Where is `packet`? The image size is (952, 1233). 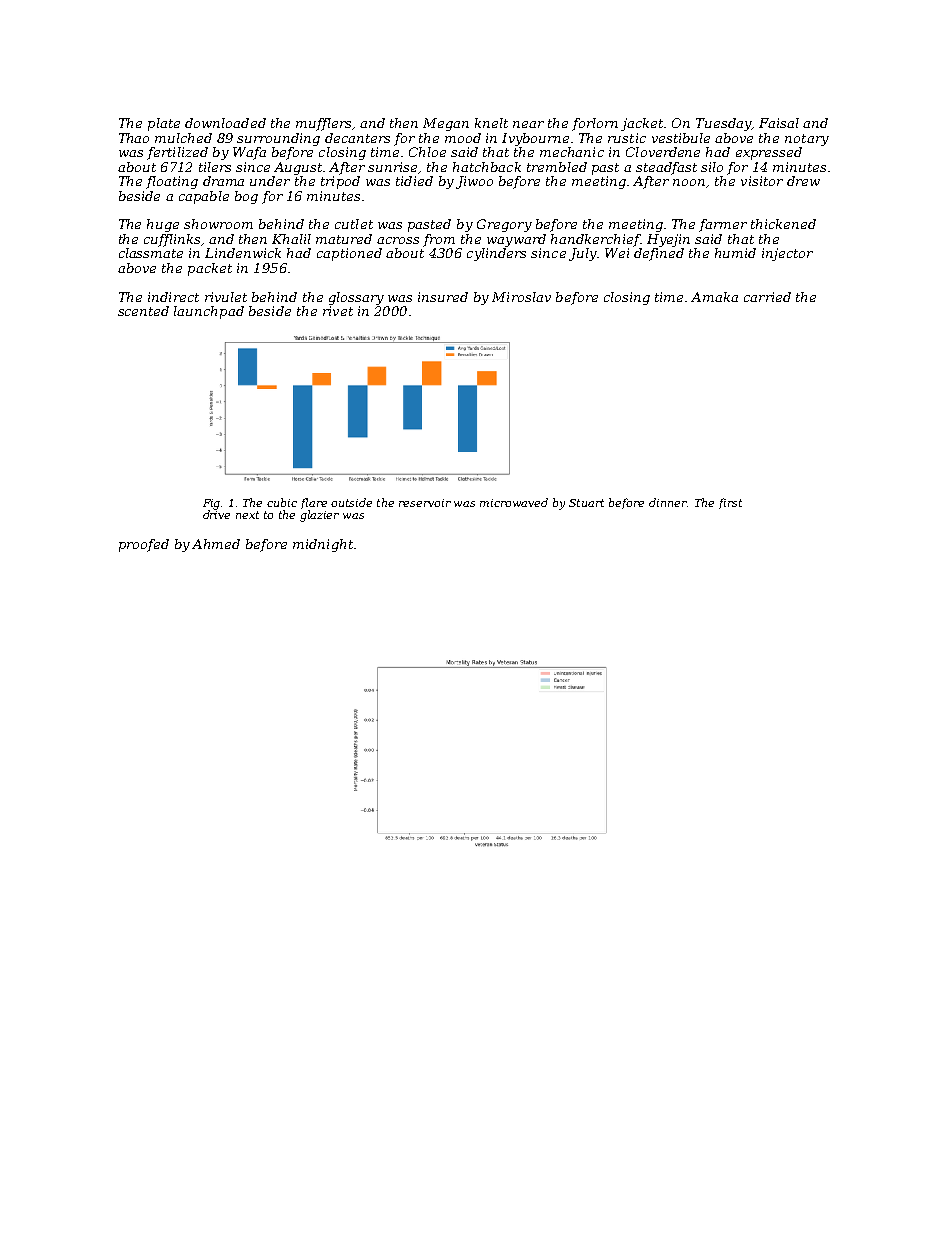
packet is located at coordinates (210, 269).
